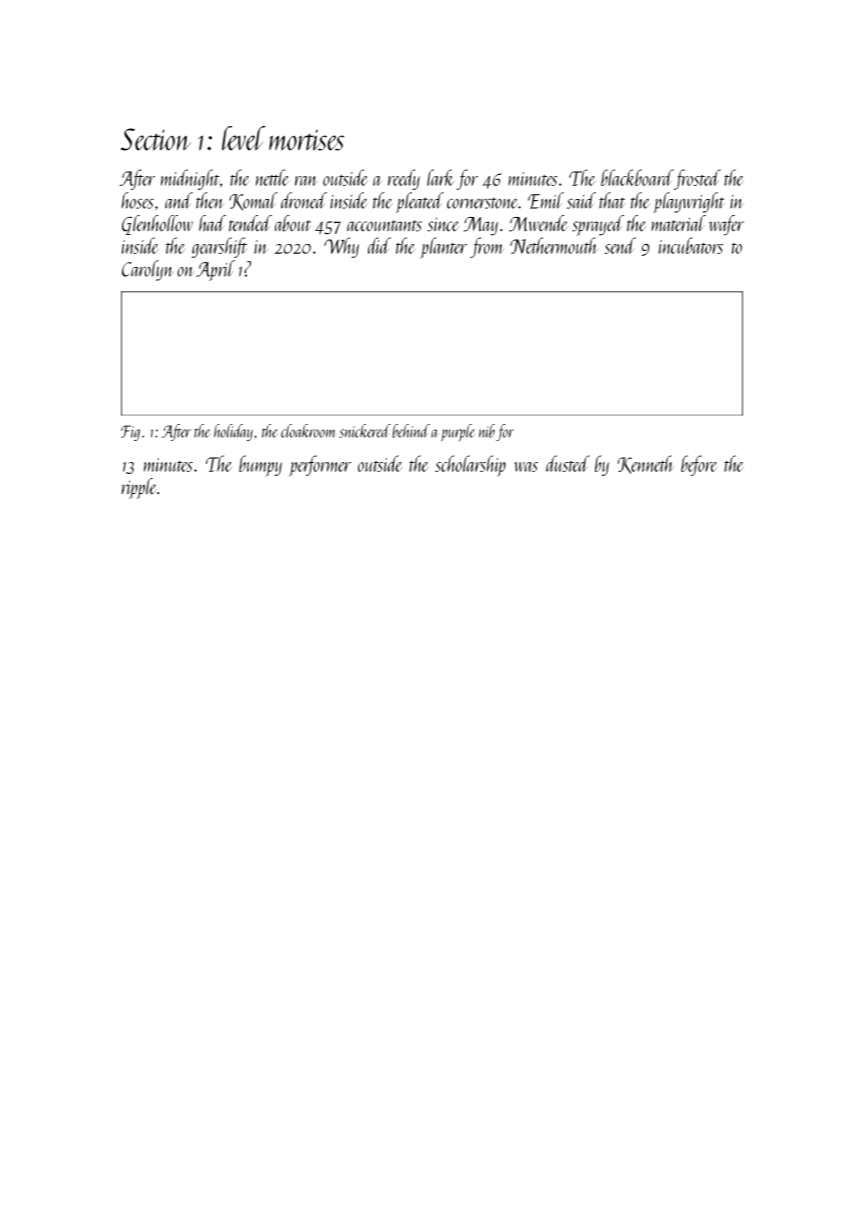 The width and height of the document is (864, 1226). What do you see at coordinates (272, 177) in the document?
I see `nettle` at bounding box center [272, 177].
